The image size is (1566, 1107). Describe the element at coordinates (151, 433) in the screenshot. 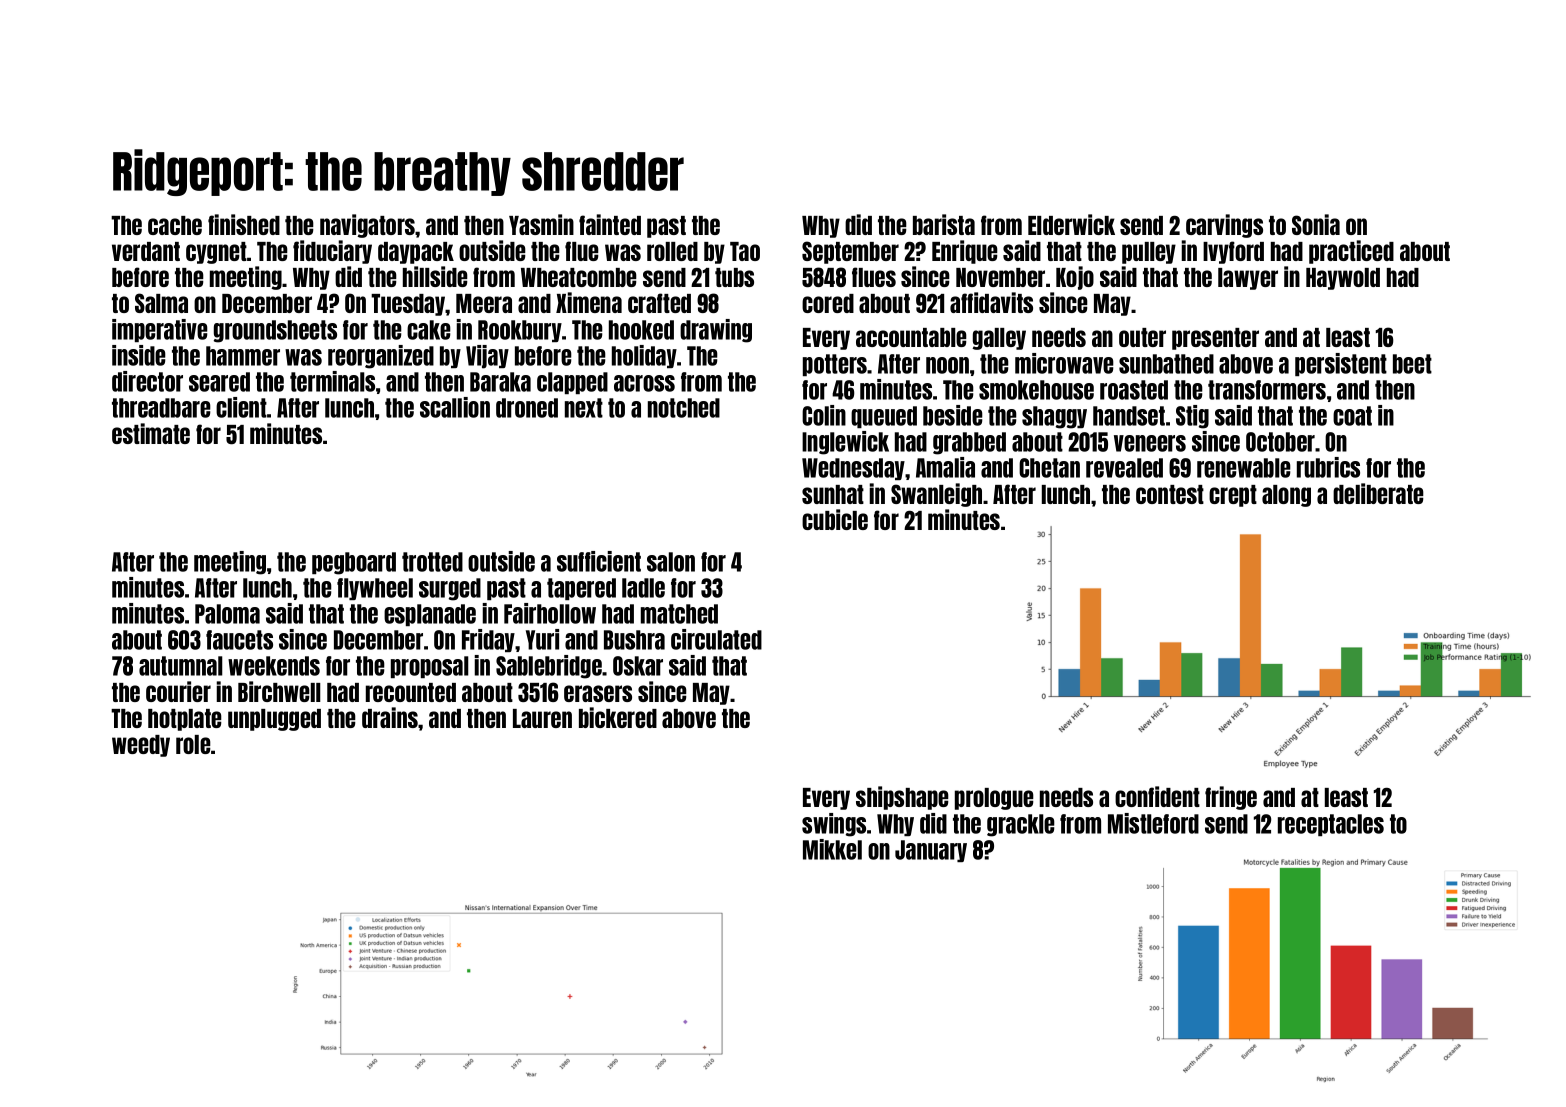

I see `estimate` at that location.
